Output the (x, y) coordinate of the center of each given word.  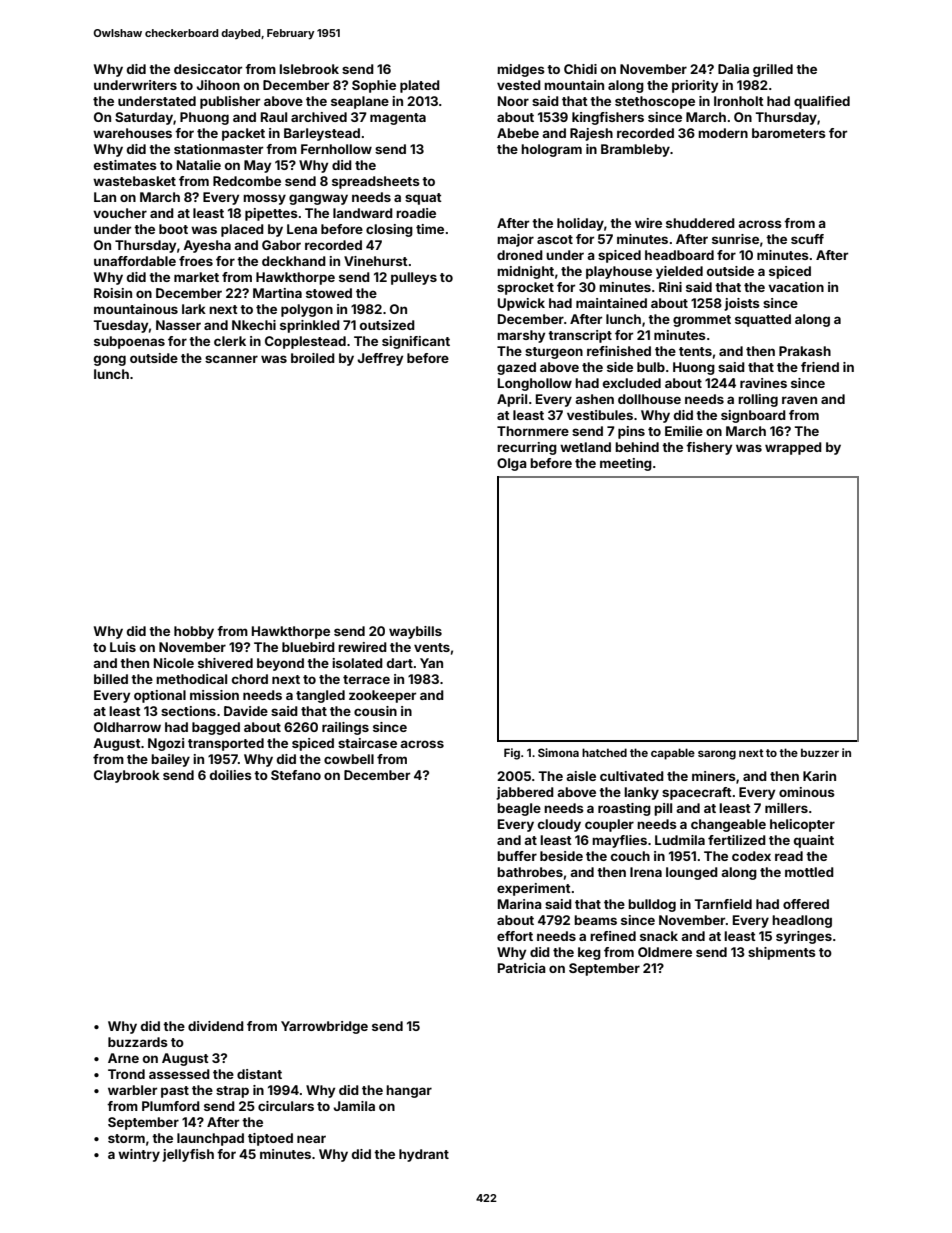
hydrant (424, 1155)
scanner (231, 359)
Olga (512, 464)
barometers (789, 133)
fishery (709, 448)
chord (250, 679)
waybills (415, 632)
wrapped (793, 448)
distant (259, 1074)
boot (173, 229)
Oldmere (665, 952)
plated (420, 86)
